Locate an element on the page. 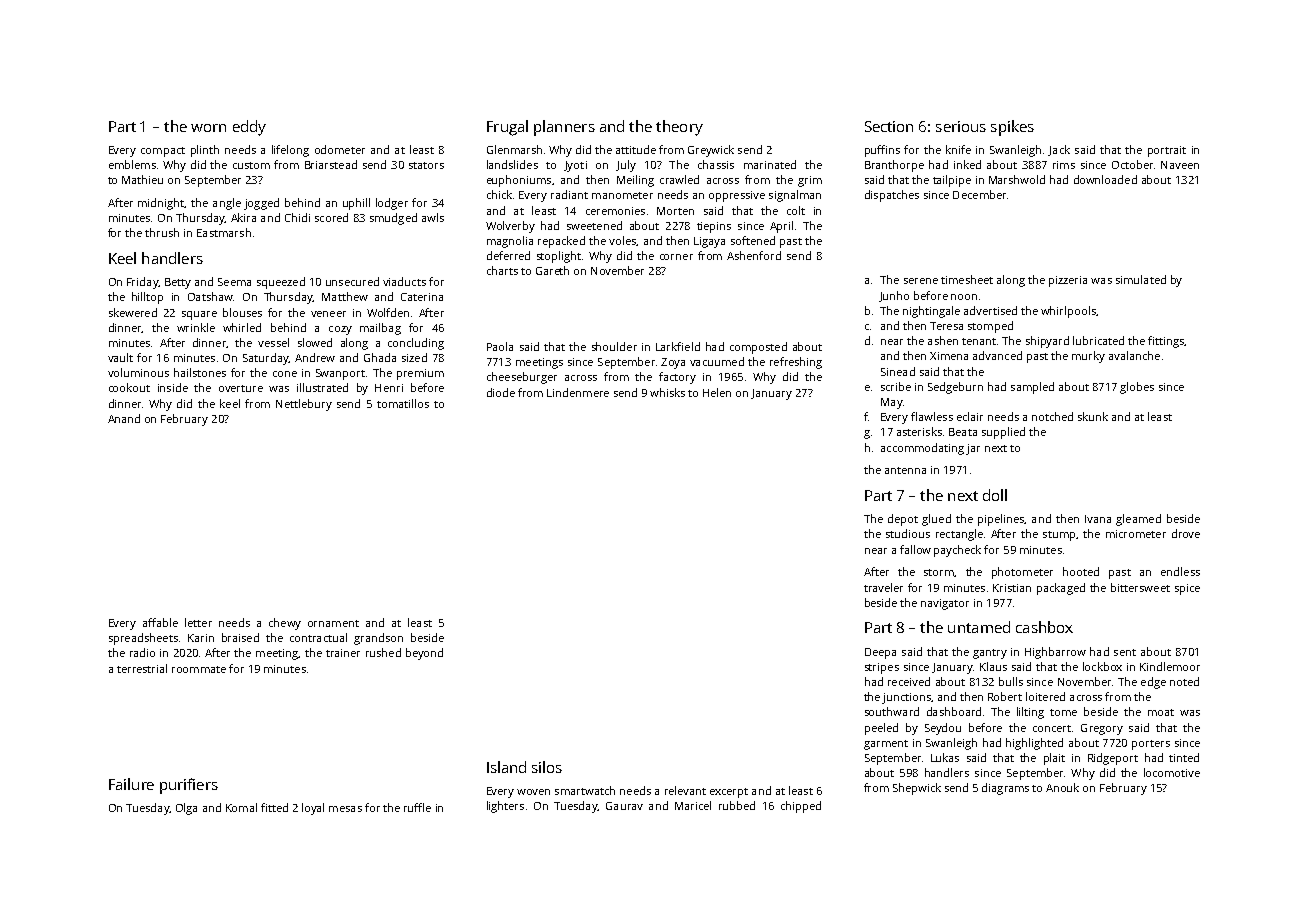 The height and width of the page is (924, 1308). plait is located at coordinates (1054, 759).
